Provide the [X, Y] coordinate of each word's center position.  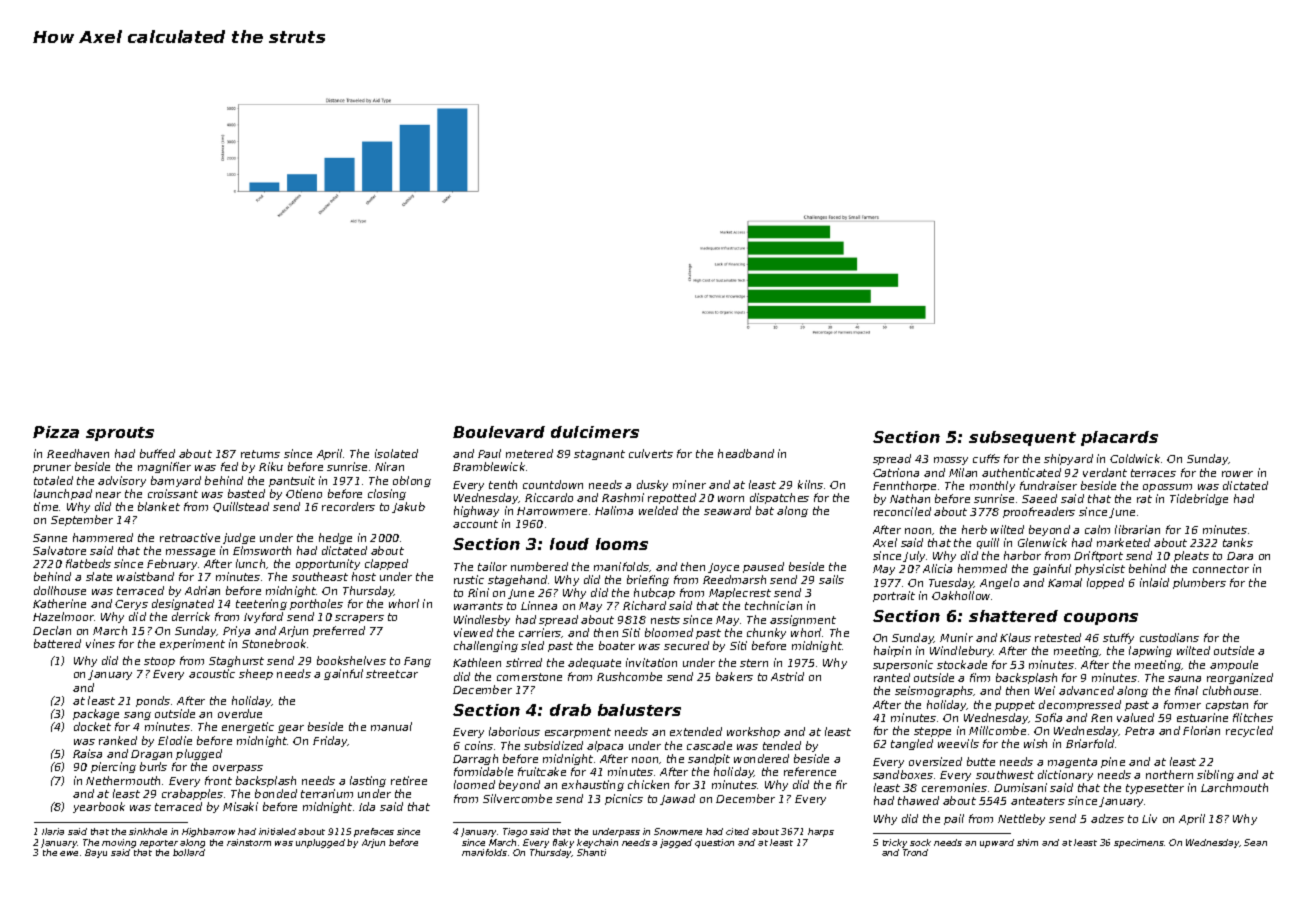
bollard [189, 852]
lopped [1105, 583]
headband [746, 453]
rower [1237, 474]
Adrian [202, 590]
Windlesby [482, 620]
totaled [53, 480]
